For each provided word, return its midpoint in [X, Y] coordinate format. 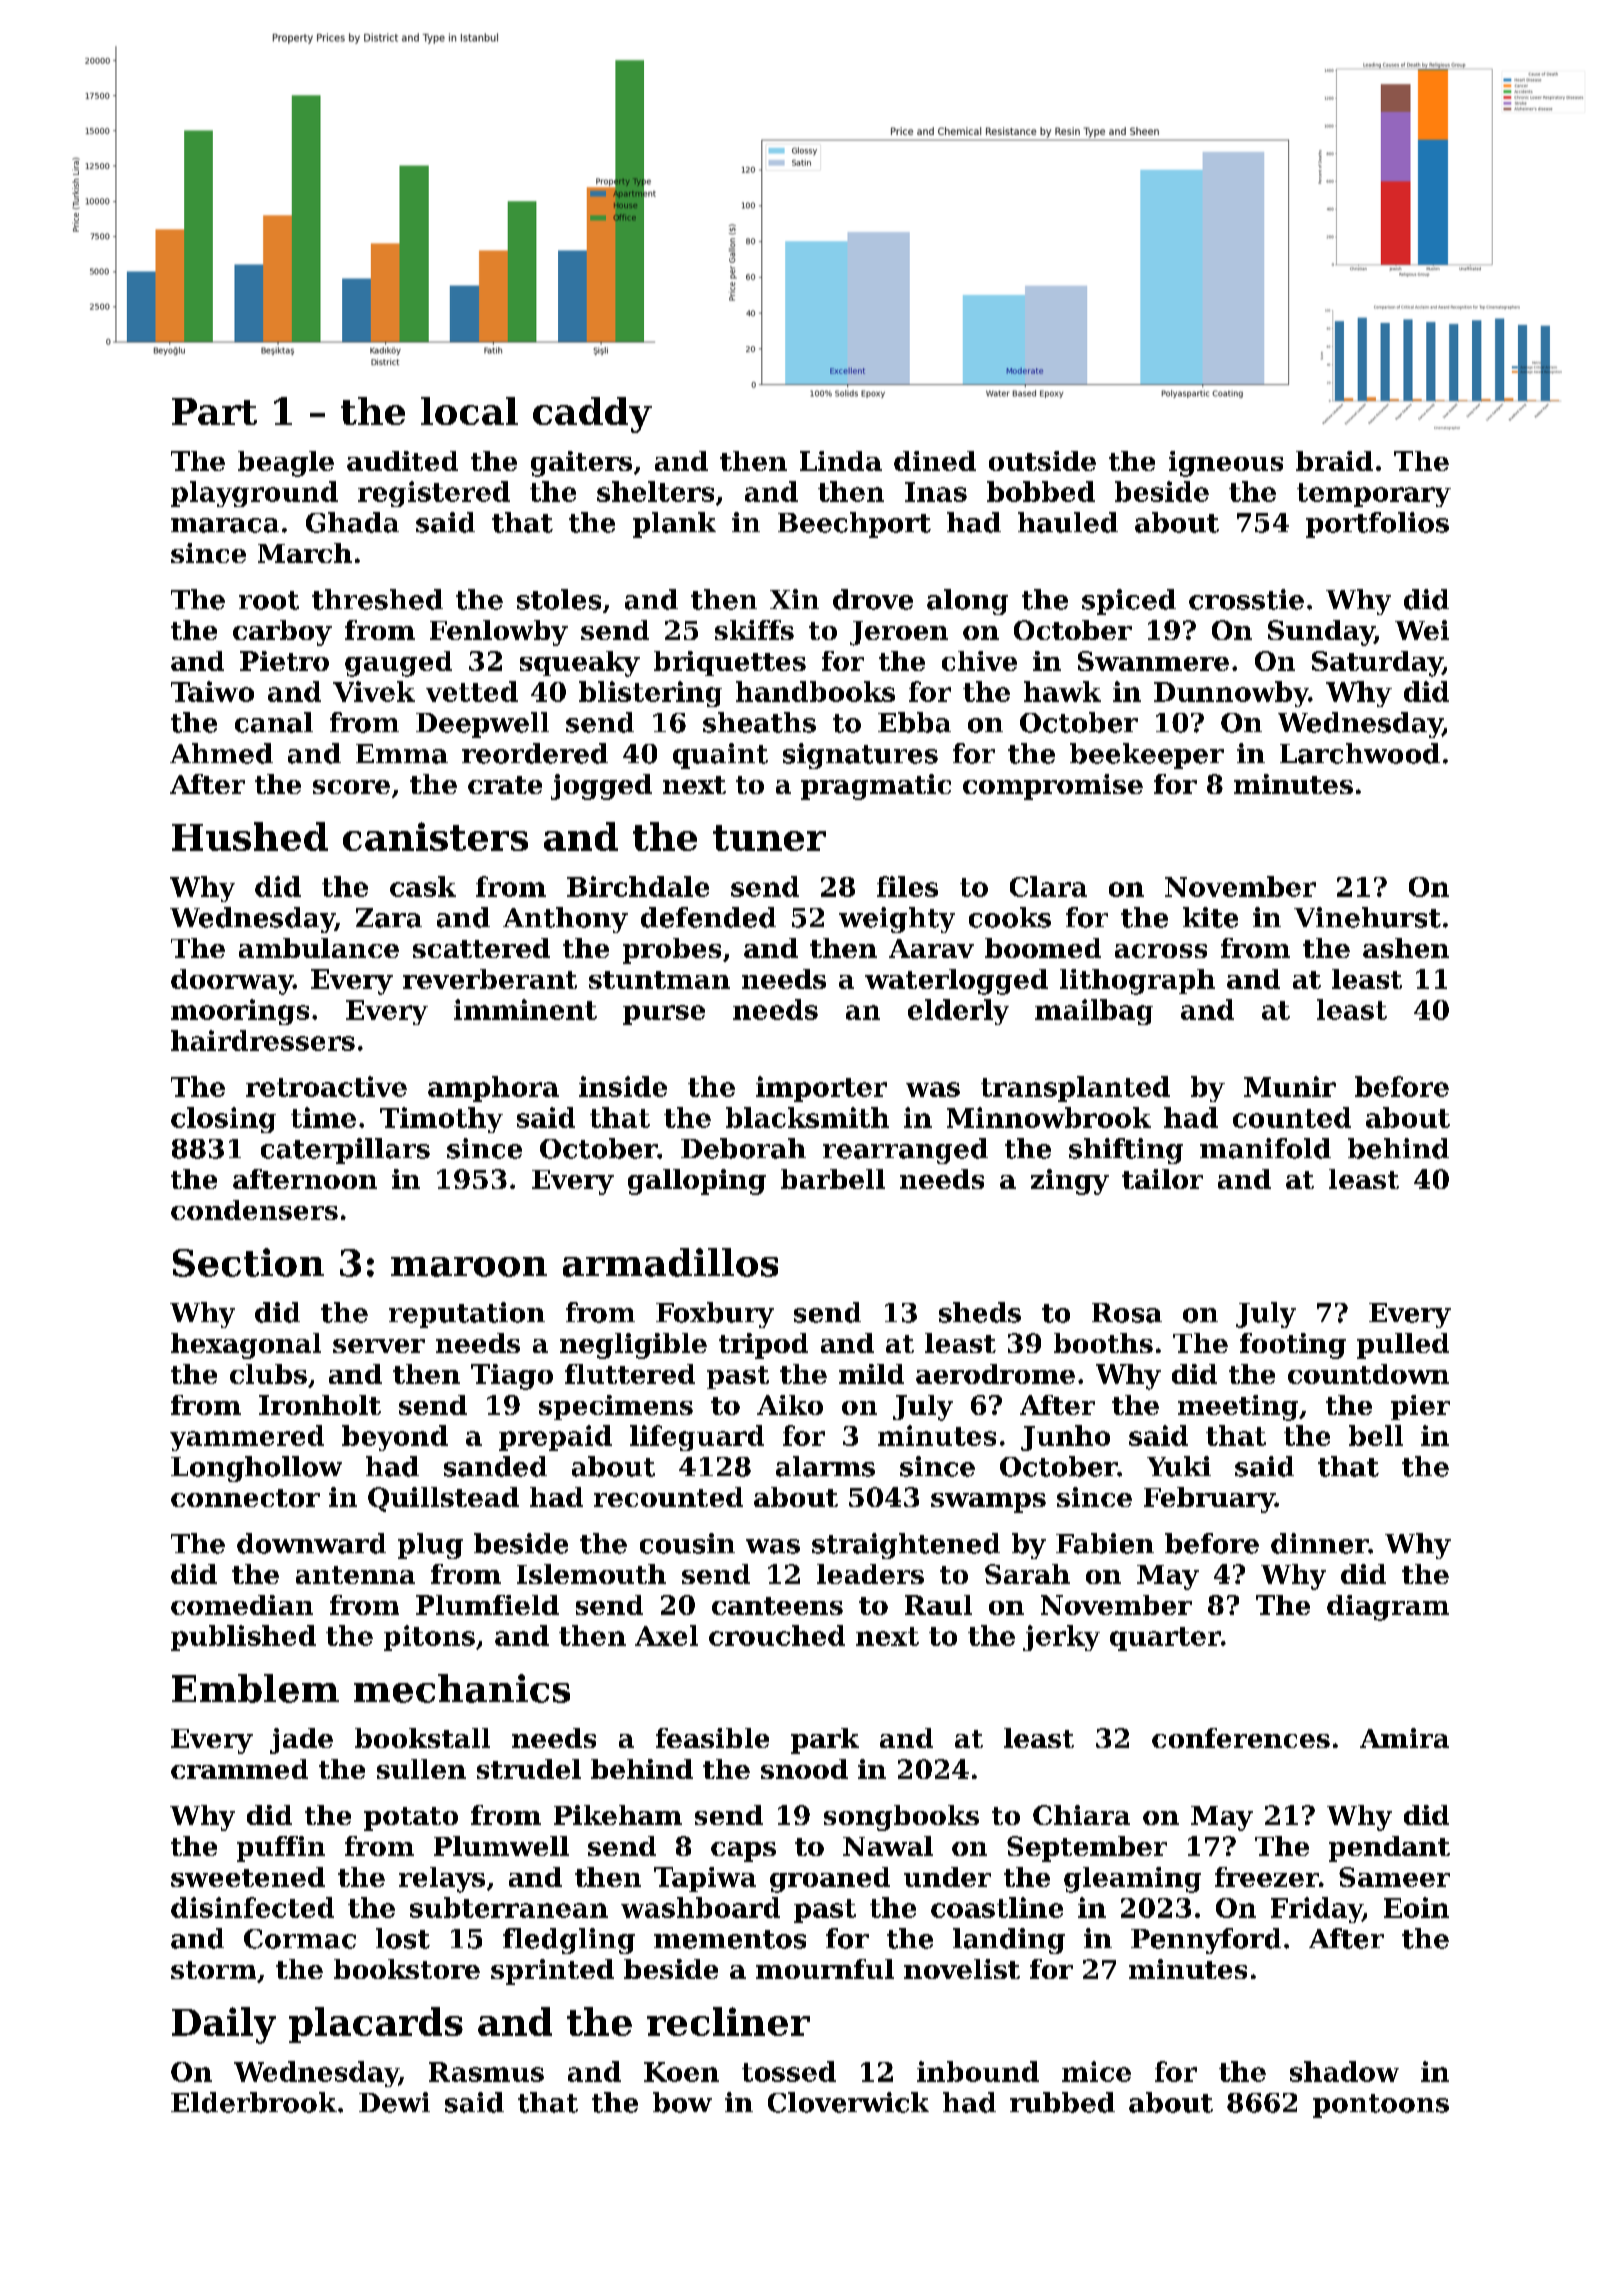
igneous [1226, 464]
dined [935, 461]
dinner [1319, 1543]
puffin [281, 1849]
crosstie [1246, 599]
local [469, 411]
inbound [978, 2071]
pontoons [1381, 2106]
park [825, 1741]
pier [1420, 1407]
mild [871, 1374]
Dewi [394, 2102]
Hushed [250, 836]
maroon [469, 1267]
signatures [860, 756]
